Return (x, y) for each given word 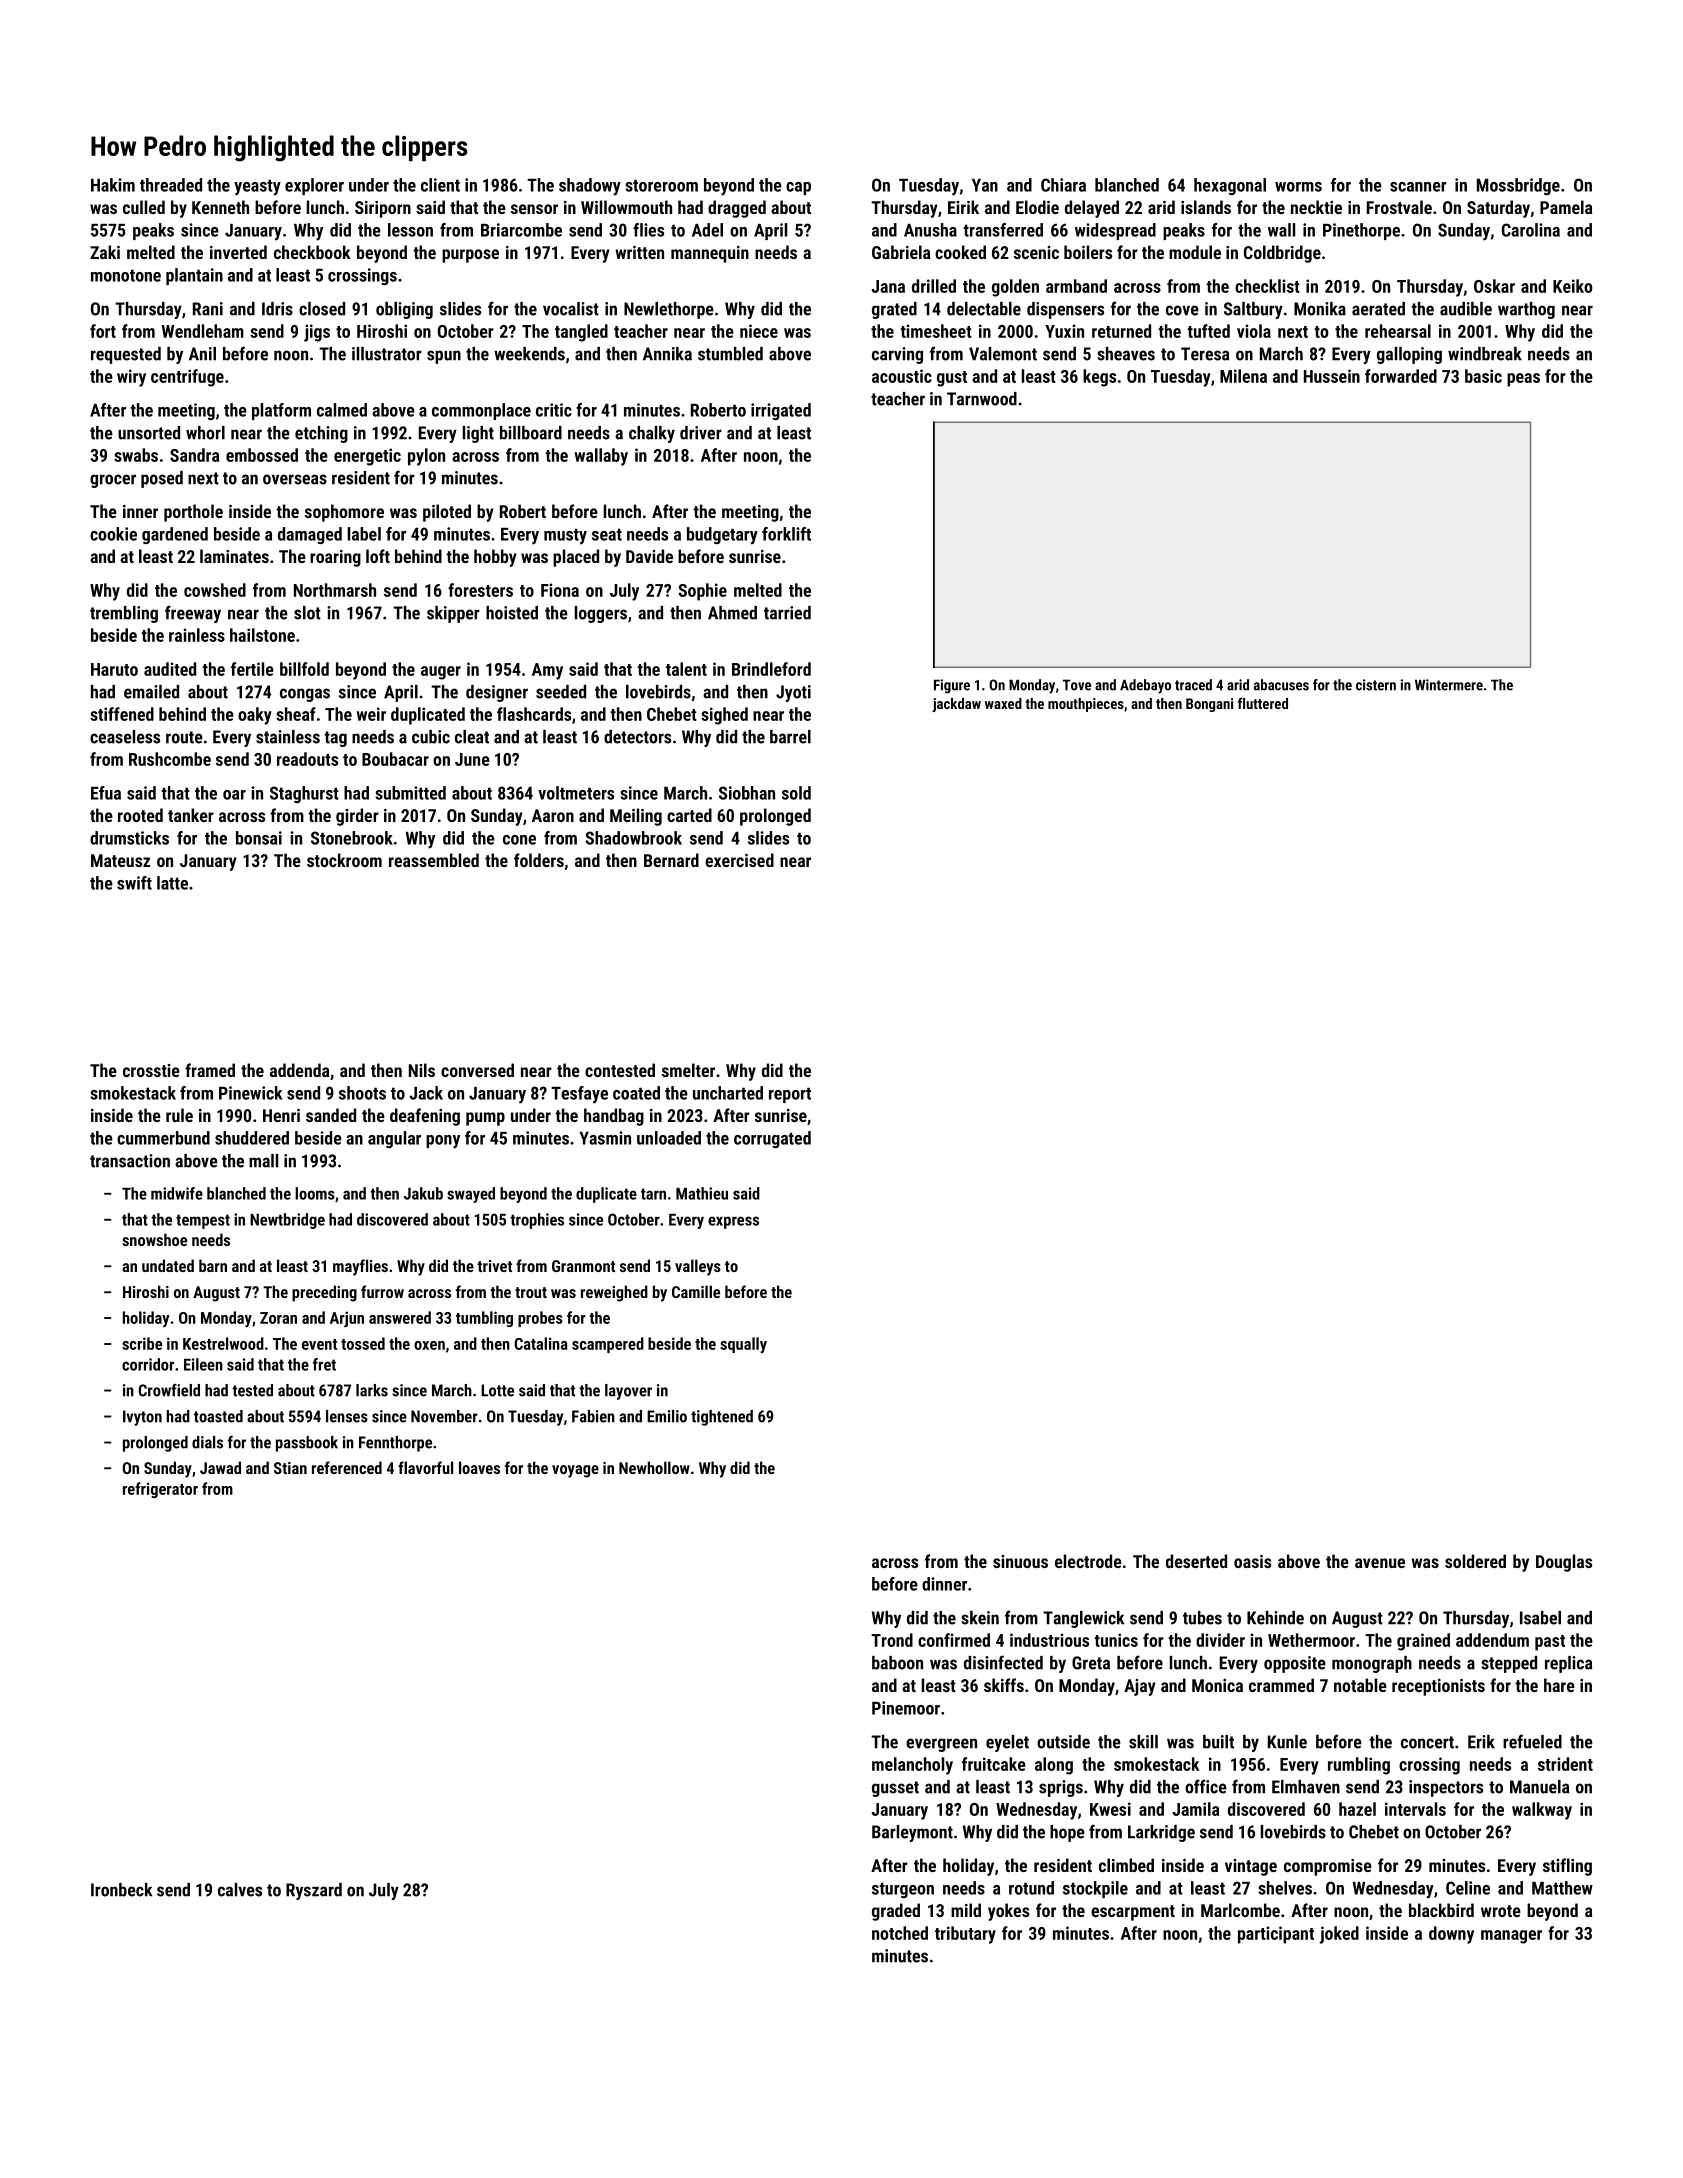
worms (1298, 187)
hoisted (512, 613)
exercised (739, 860)
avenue (1380, 1563)
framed (210, 1070)
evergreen (941, 1745)
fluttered (1263, 703)
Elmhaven (1306, 1787)
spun (444, 357)
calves (240, 1890)
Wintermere (1449, 685)
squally (743, 1345)
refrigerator (160, 1490)
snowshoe (154, 1239)
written (639, 252)
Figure (952, 686)
